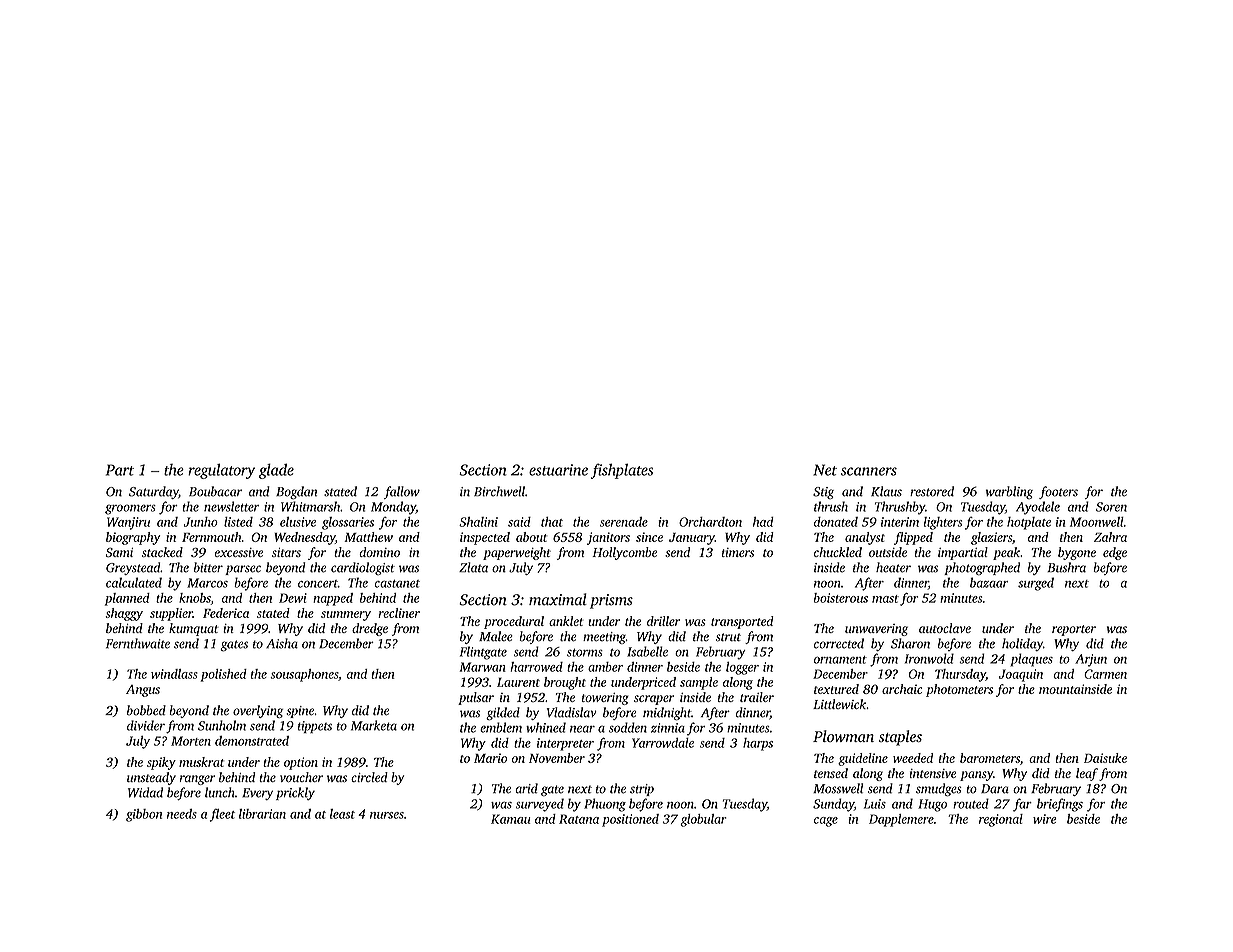 Image resolution: width=1233 pixels, height=952 pixels. I want to click on Orchardton, so click(710, 522).
